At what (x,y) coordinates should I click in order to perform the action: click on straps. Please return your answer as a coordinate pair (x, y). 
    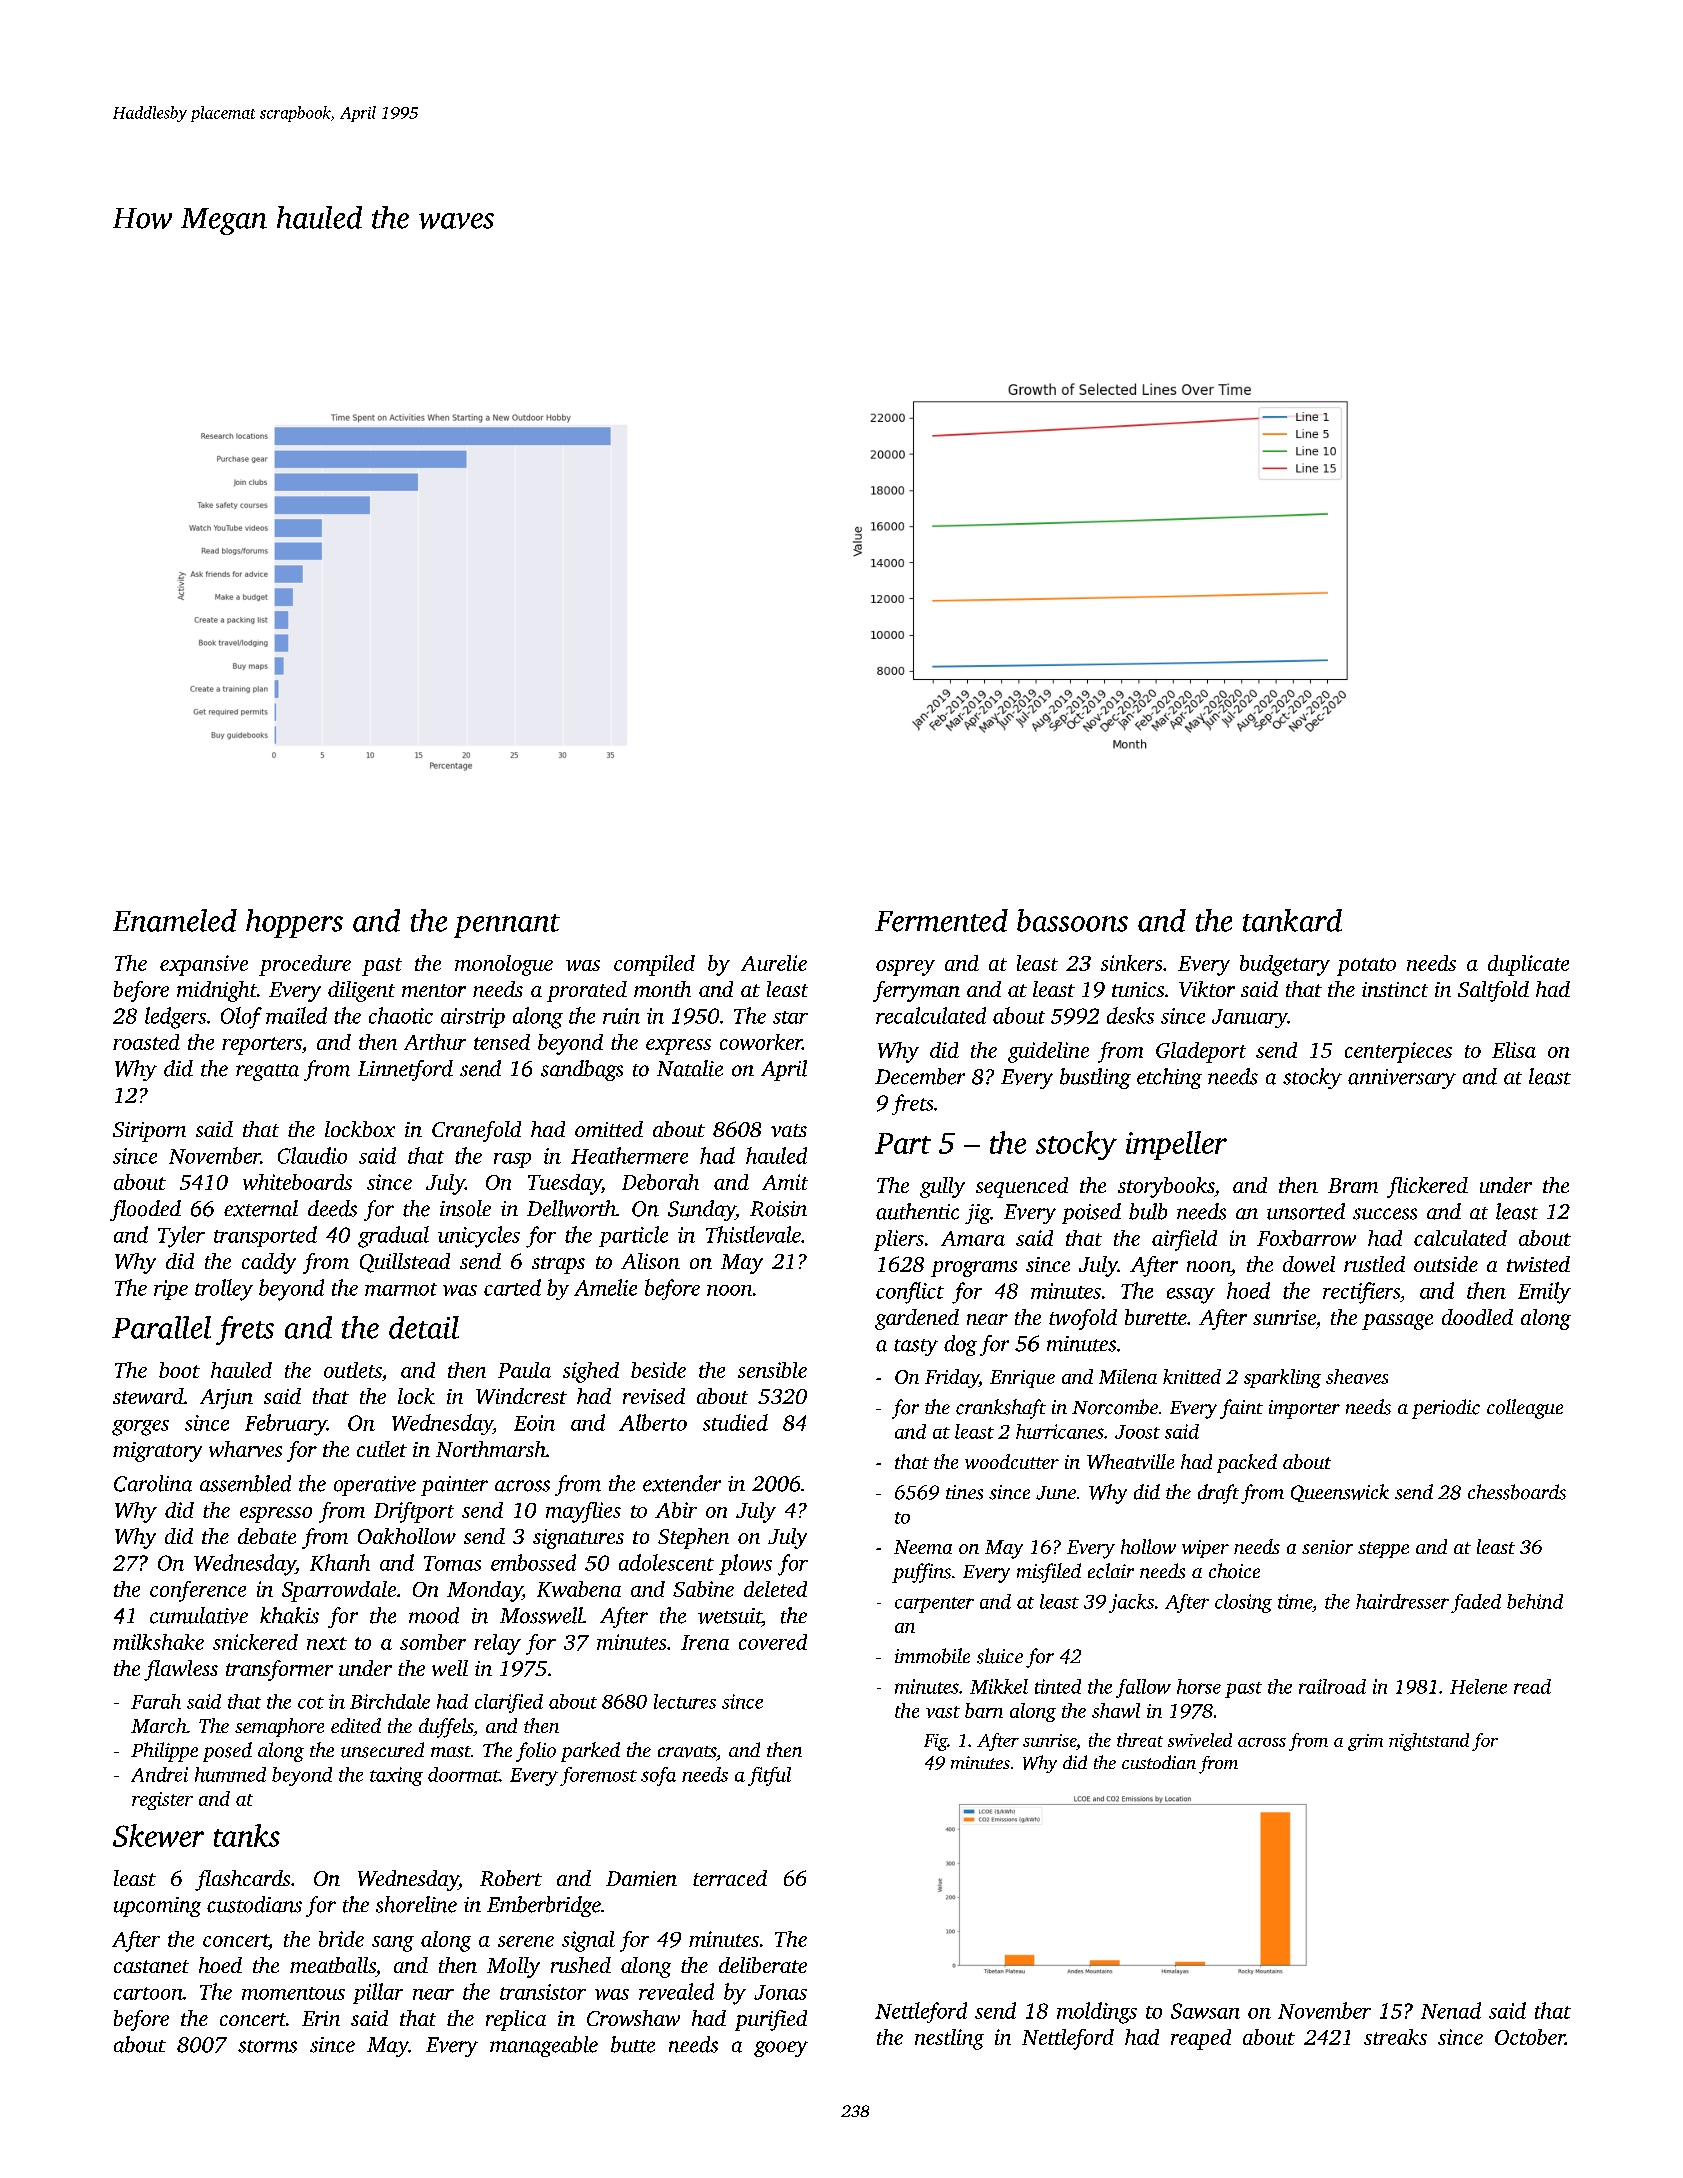
    Looking at the image, I should click on (558, 1265).
